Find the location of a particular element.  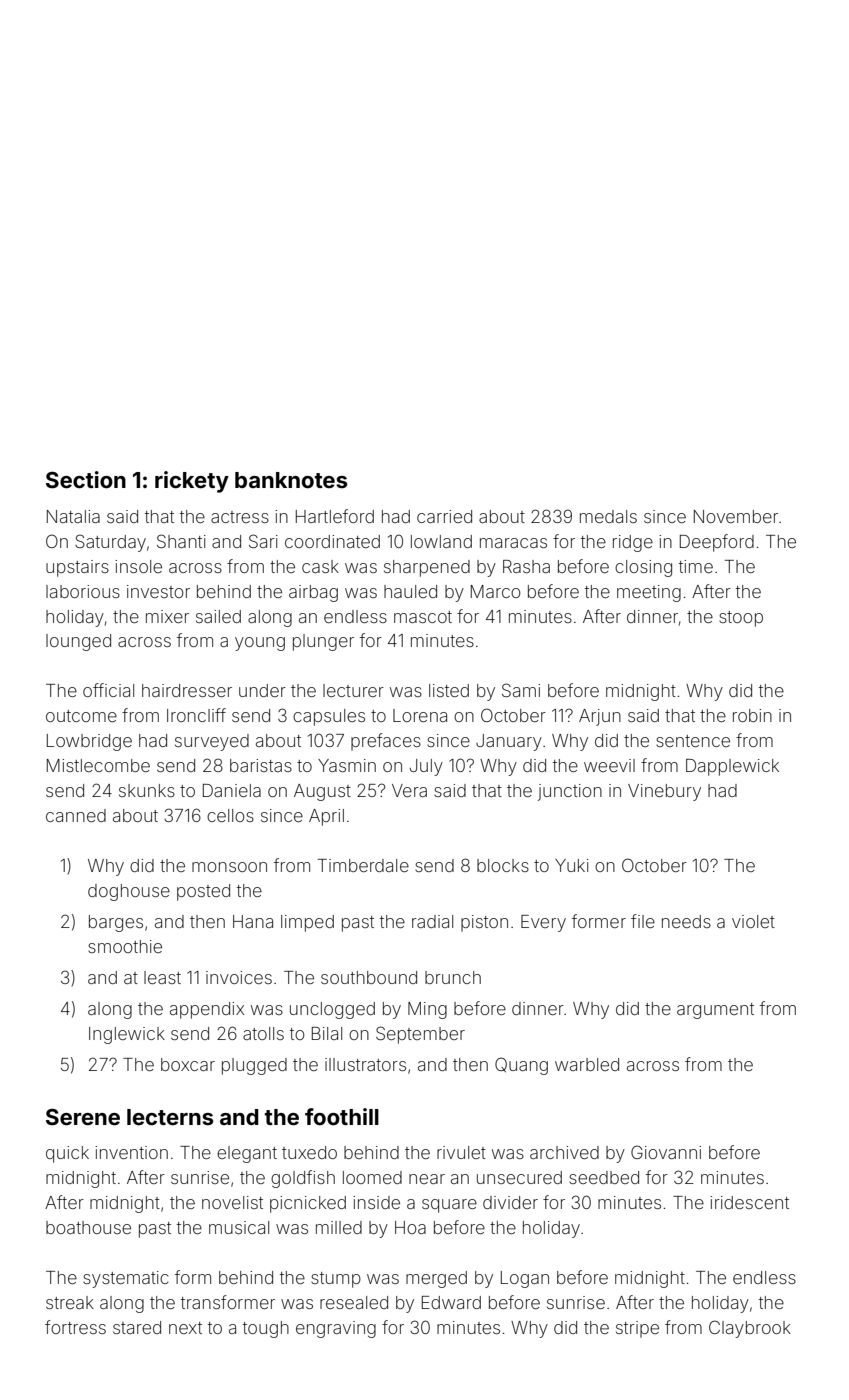

banknotes is located at coordinates (291, 480).
